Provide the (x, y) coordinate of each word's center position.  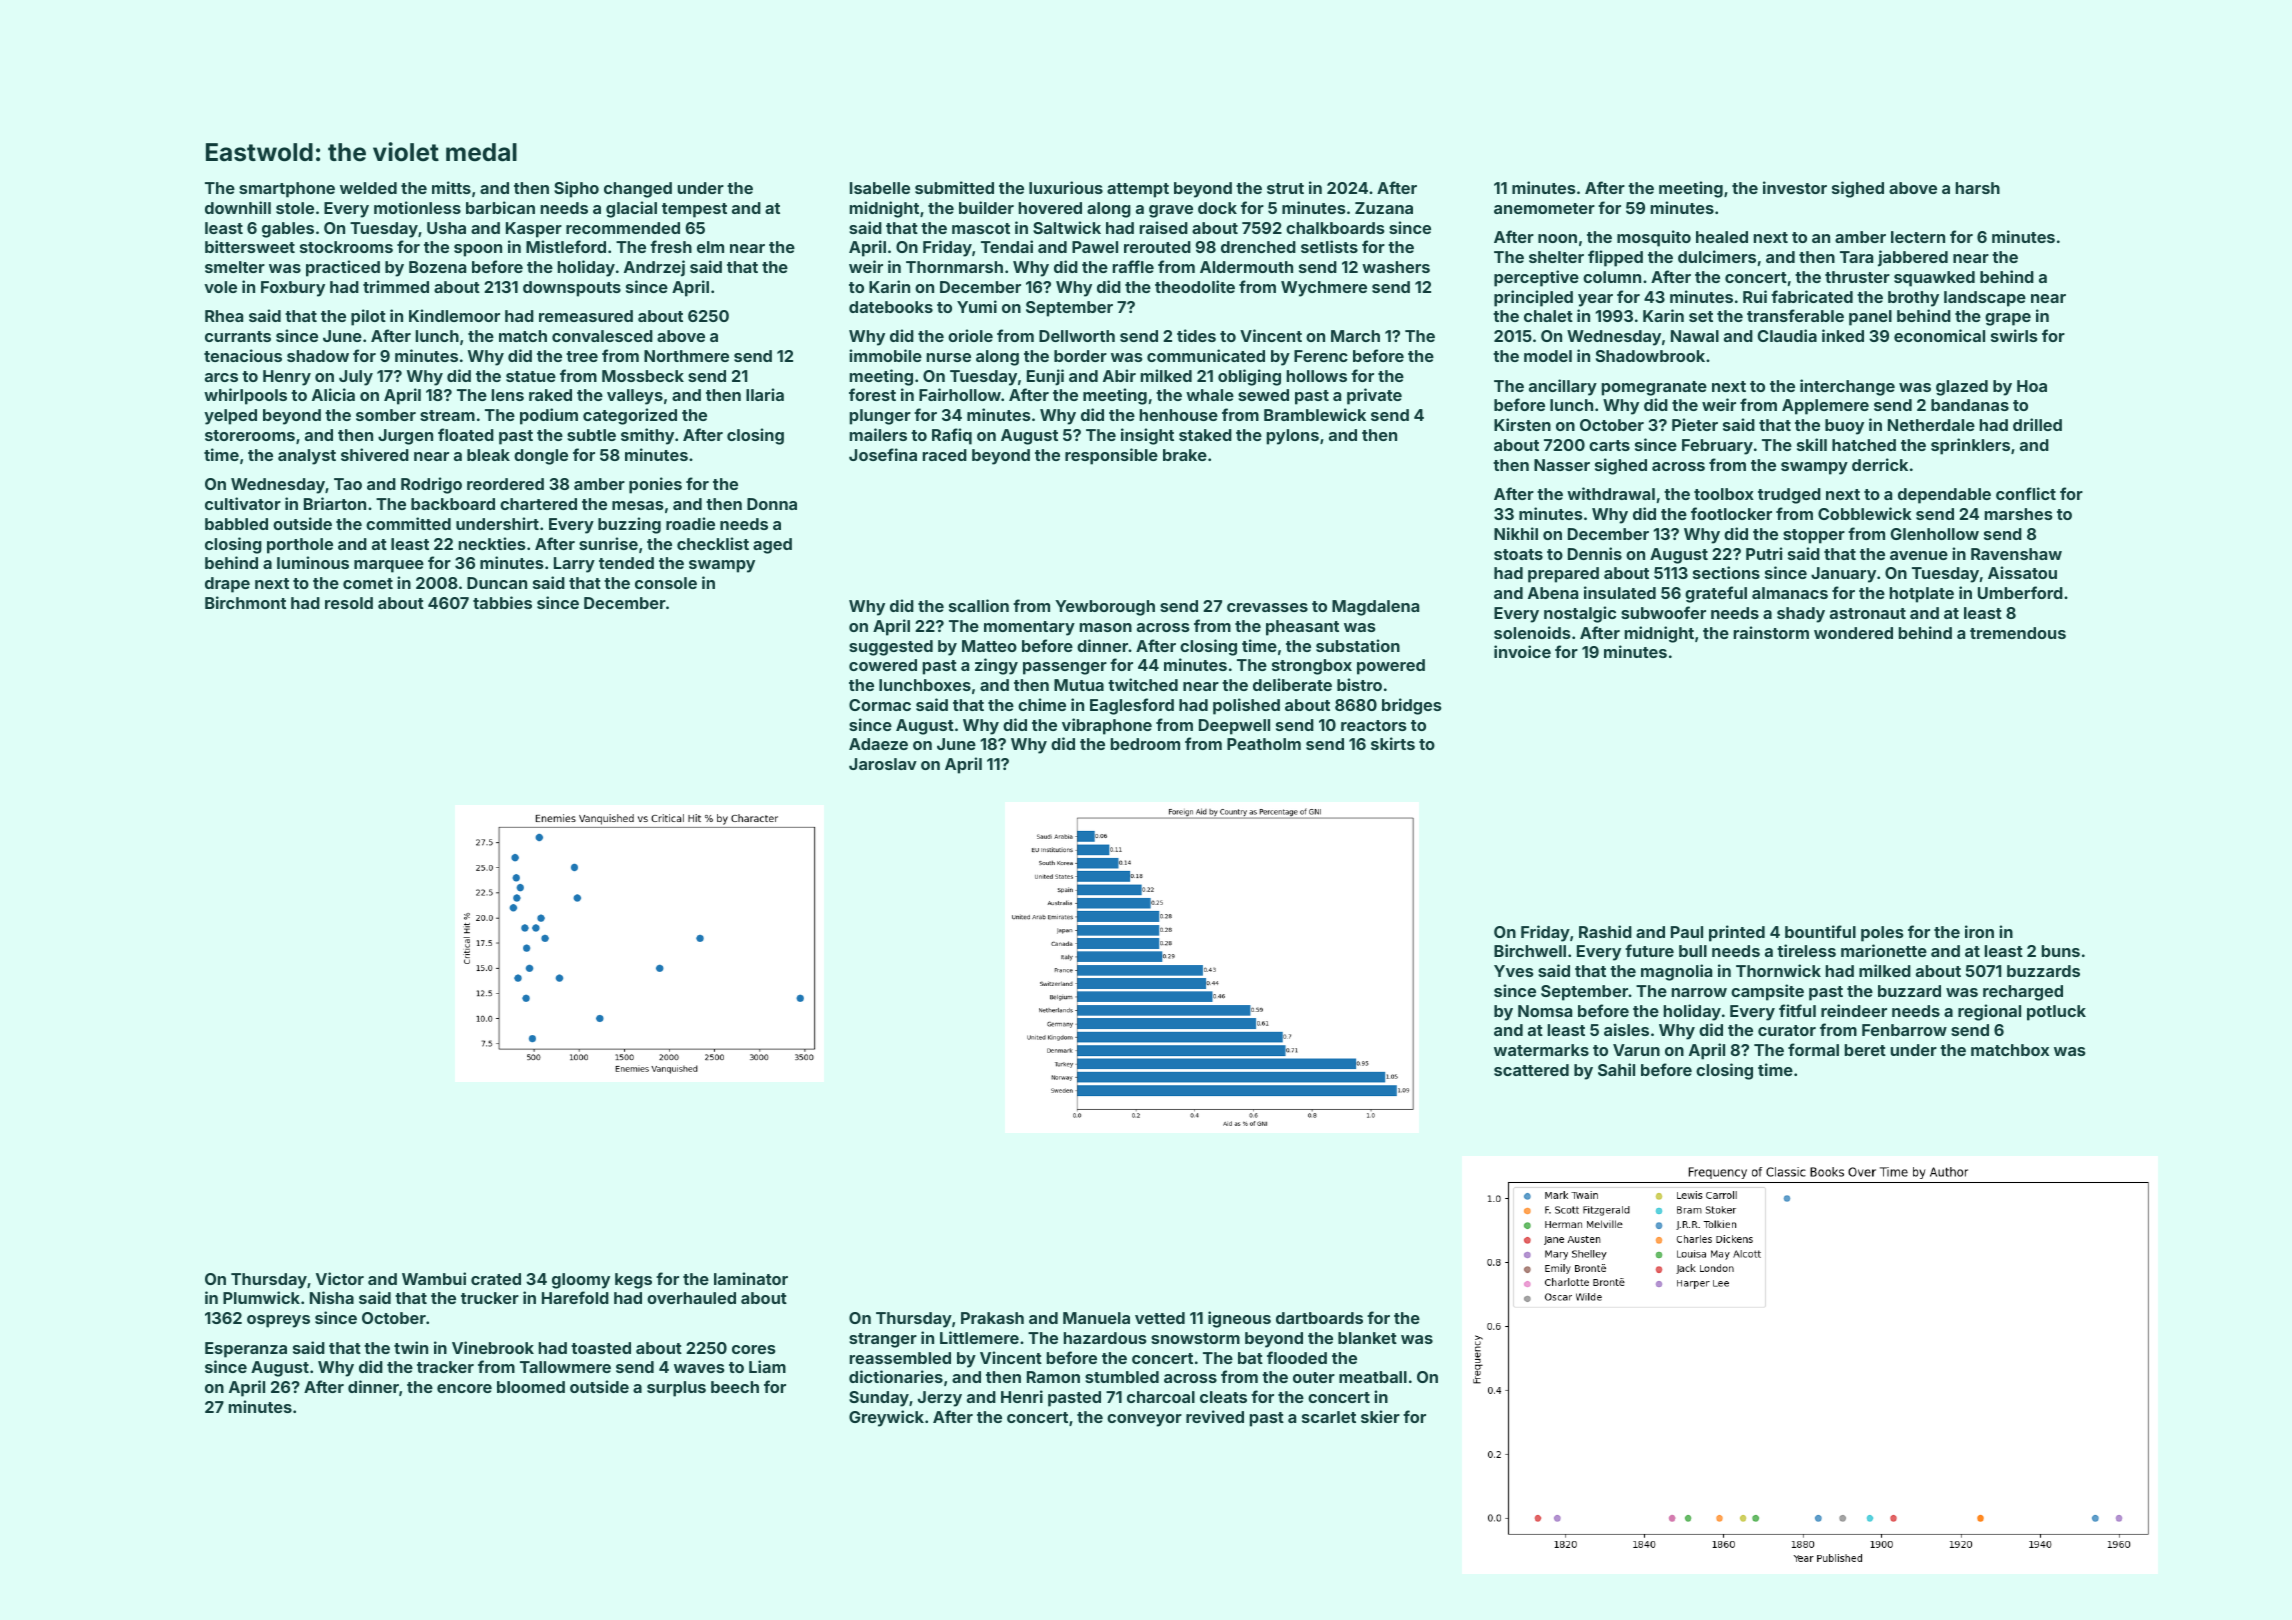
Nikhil (1516, 533)
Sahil (1616, 1069)
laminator (751, 1278)
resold (349, 603)
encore (464, 1388)
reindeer (1854, 1010)
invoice (1522, 651)
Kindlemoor (454, 315)
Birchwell (1530, 950)
